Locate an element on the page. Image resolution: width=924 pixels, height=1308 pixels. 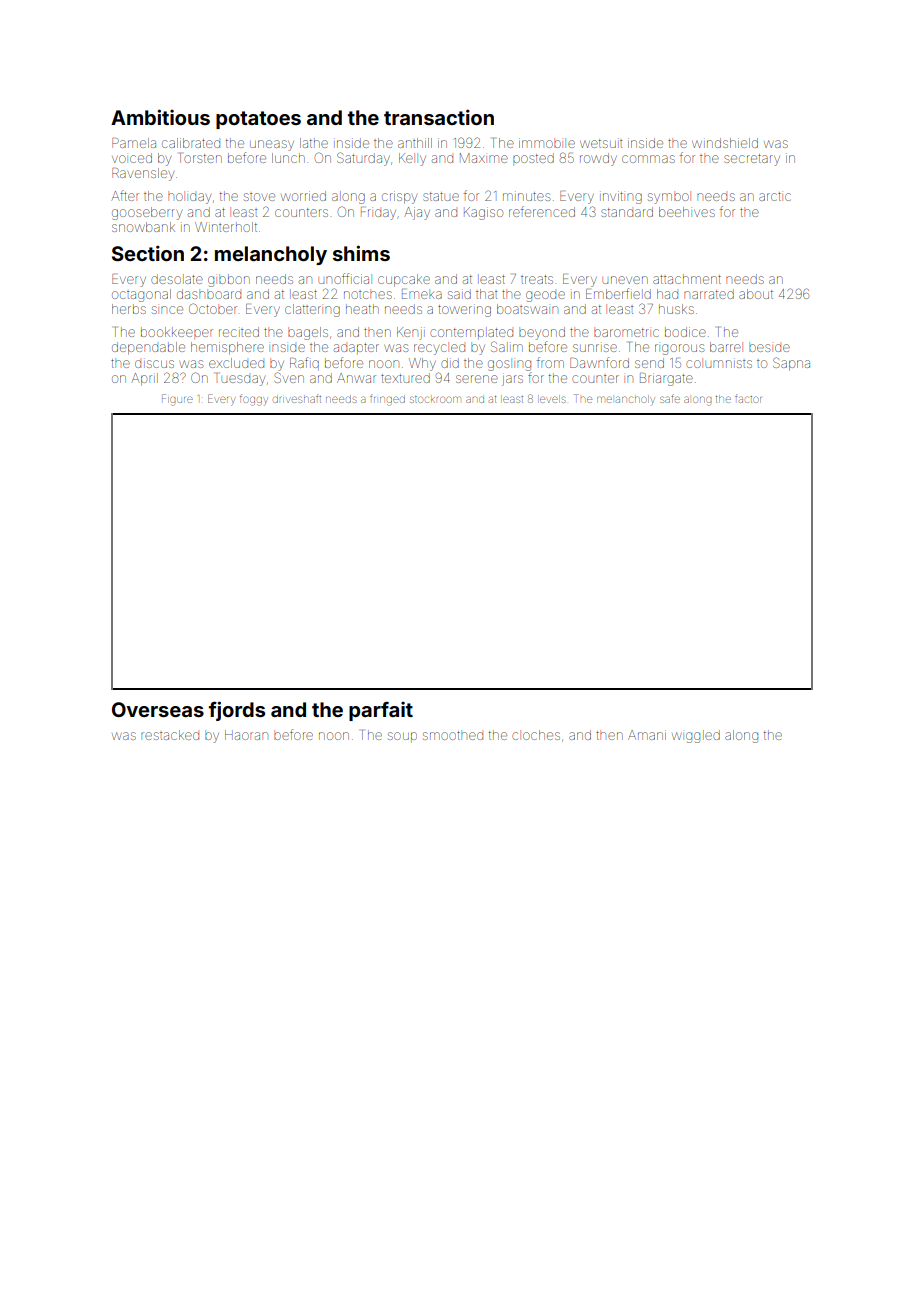
safe is located at coordinates (670, 398).
